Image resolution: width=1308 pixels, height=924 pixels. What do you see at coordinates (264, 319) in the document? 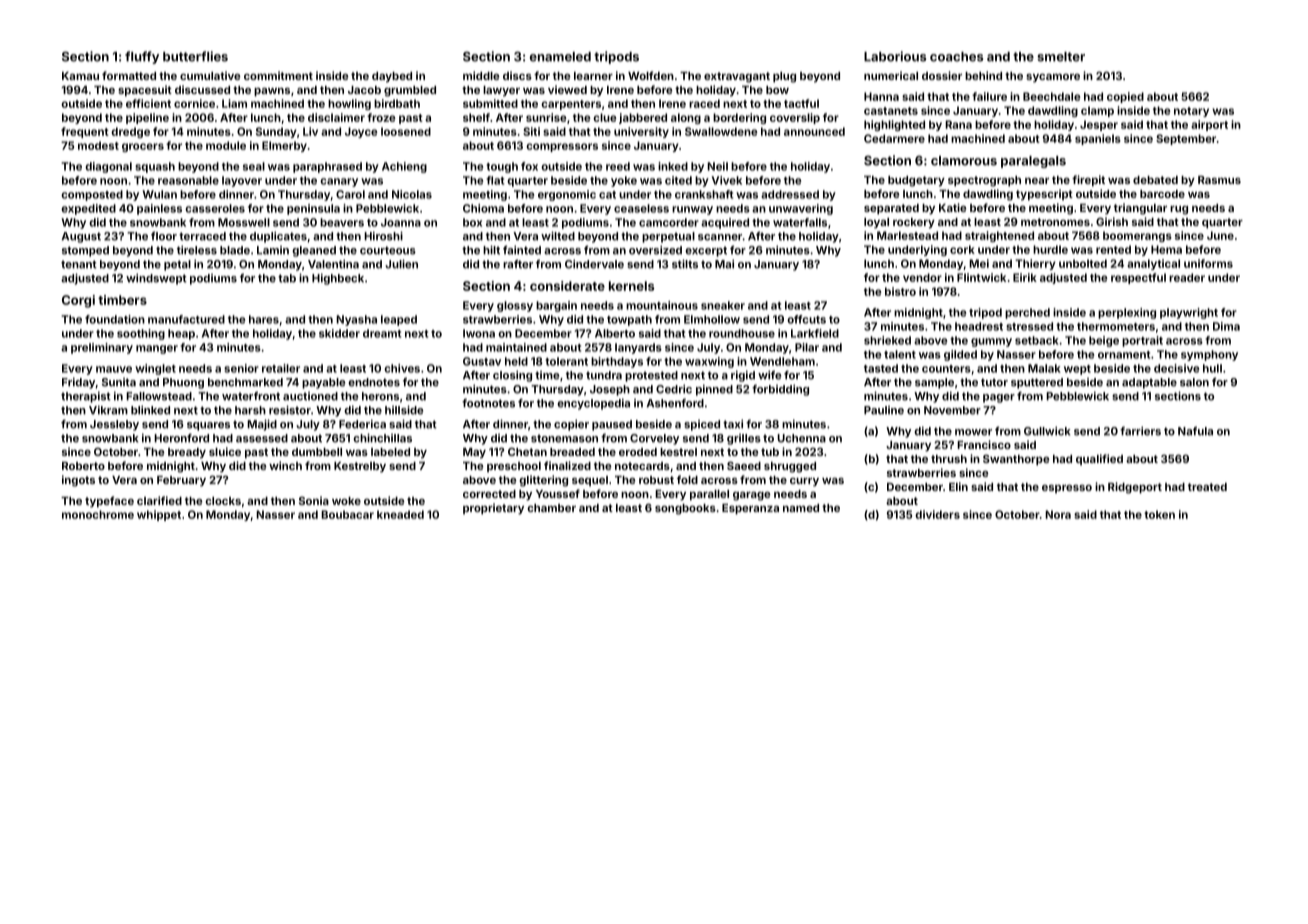
I see `hares` at bounding box center [264, 319].
